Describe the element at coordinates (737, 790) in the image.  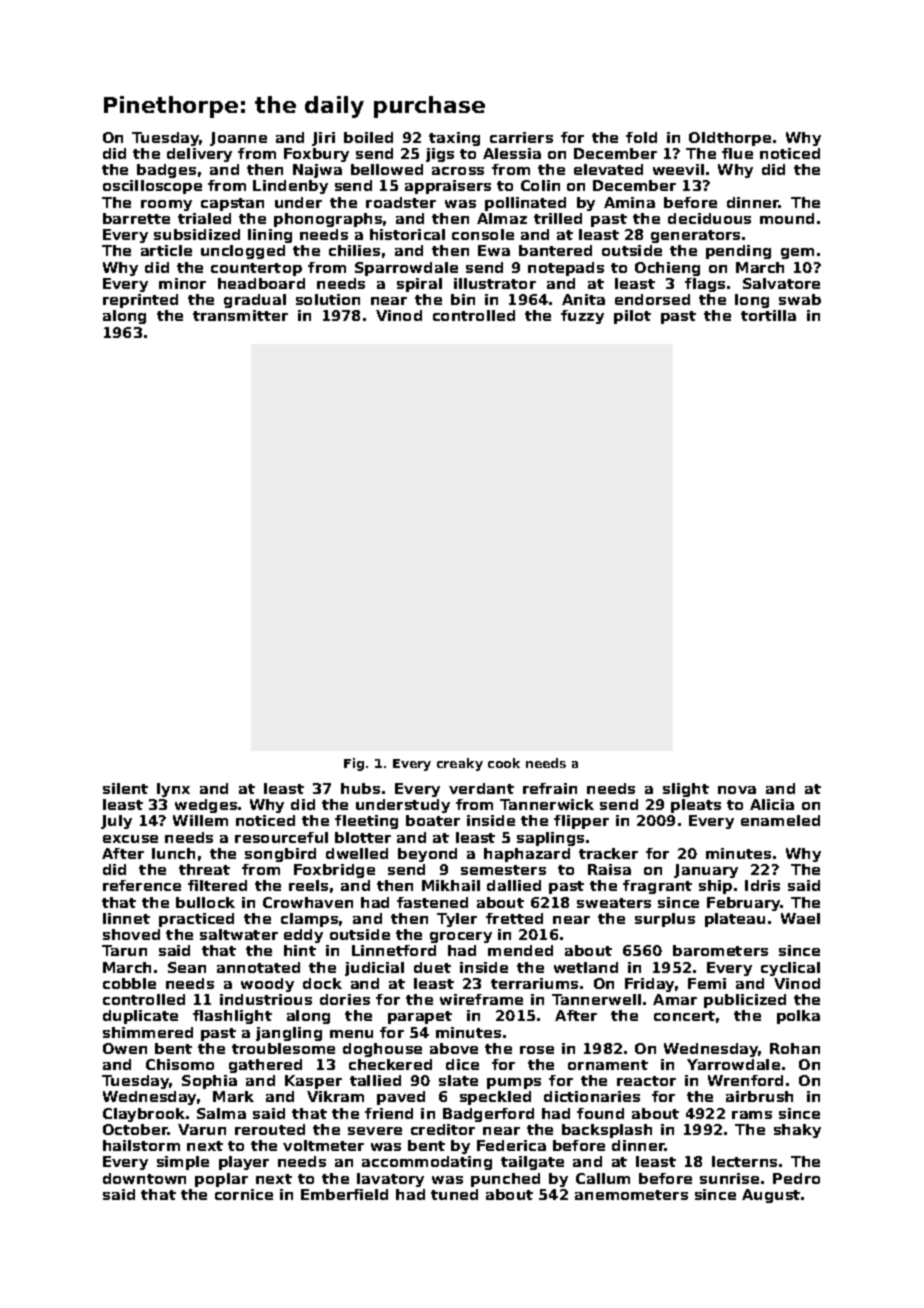
I see `nova` at that location.
